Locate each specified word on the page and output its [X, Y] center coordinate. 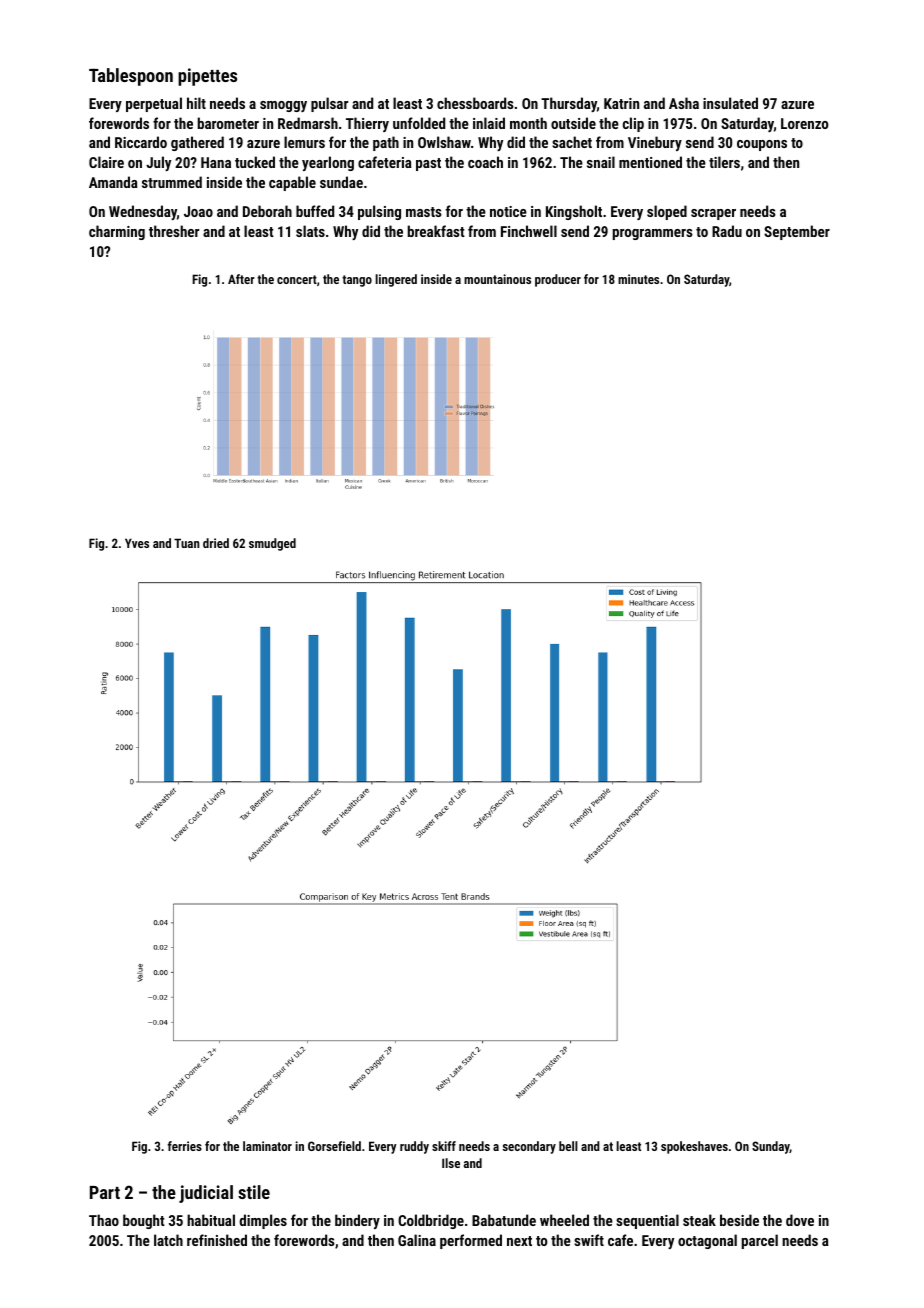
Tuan [187, 543]
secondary [529, 1147]
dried [216, 543]
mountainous [497, 279]
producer [558, 280]
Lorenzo [804, 123]
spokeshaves [694, 1147]
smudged [272, 544]
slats [310, 231]
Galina [417, 1240]
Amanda [113, 182]
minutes [638, 279]
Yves [137, 543]
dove [800, 1220]
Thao [104, 1220]
